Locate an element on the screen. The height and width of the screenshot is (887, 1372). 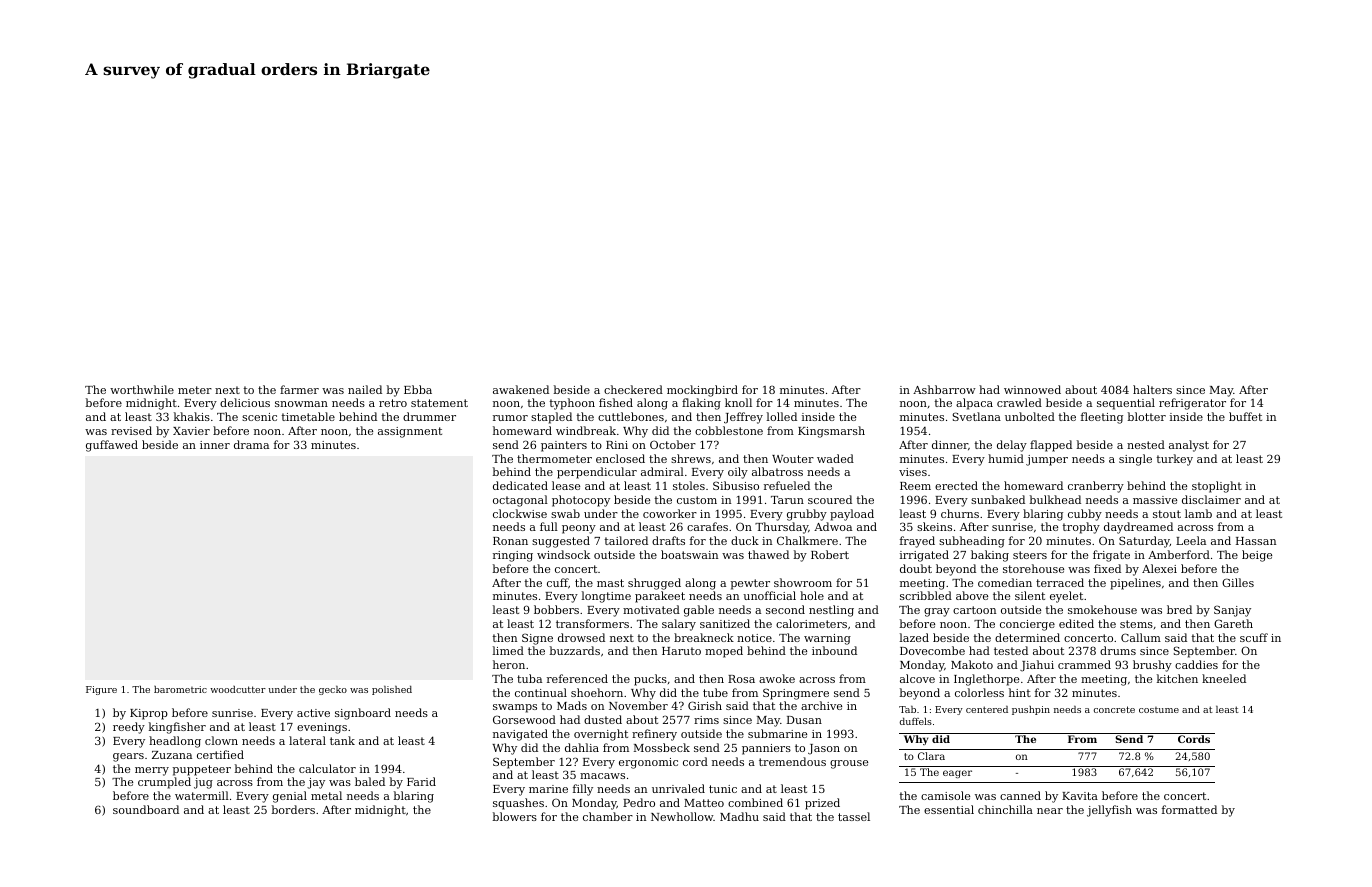
clockwise is located at coordinates (520, 513).
